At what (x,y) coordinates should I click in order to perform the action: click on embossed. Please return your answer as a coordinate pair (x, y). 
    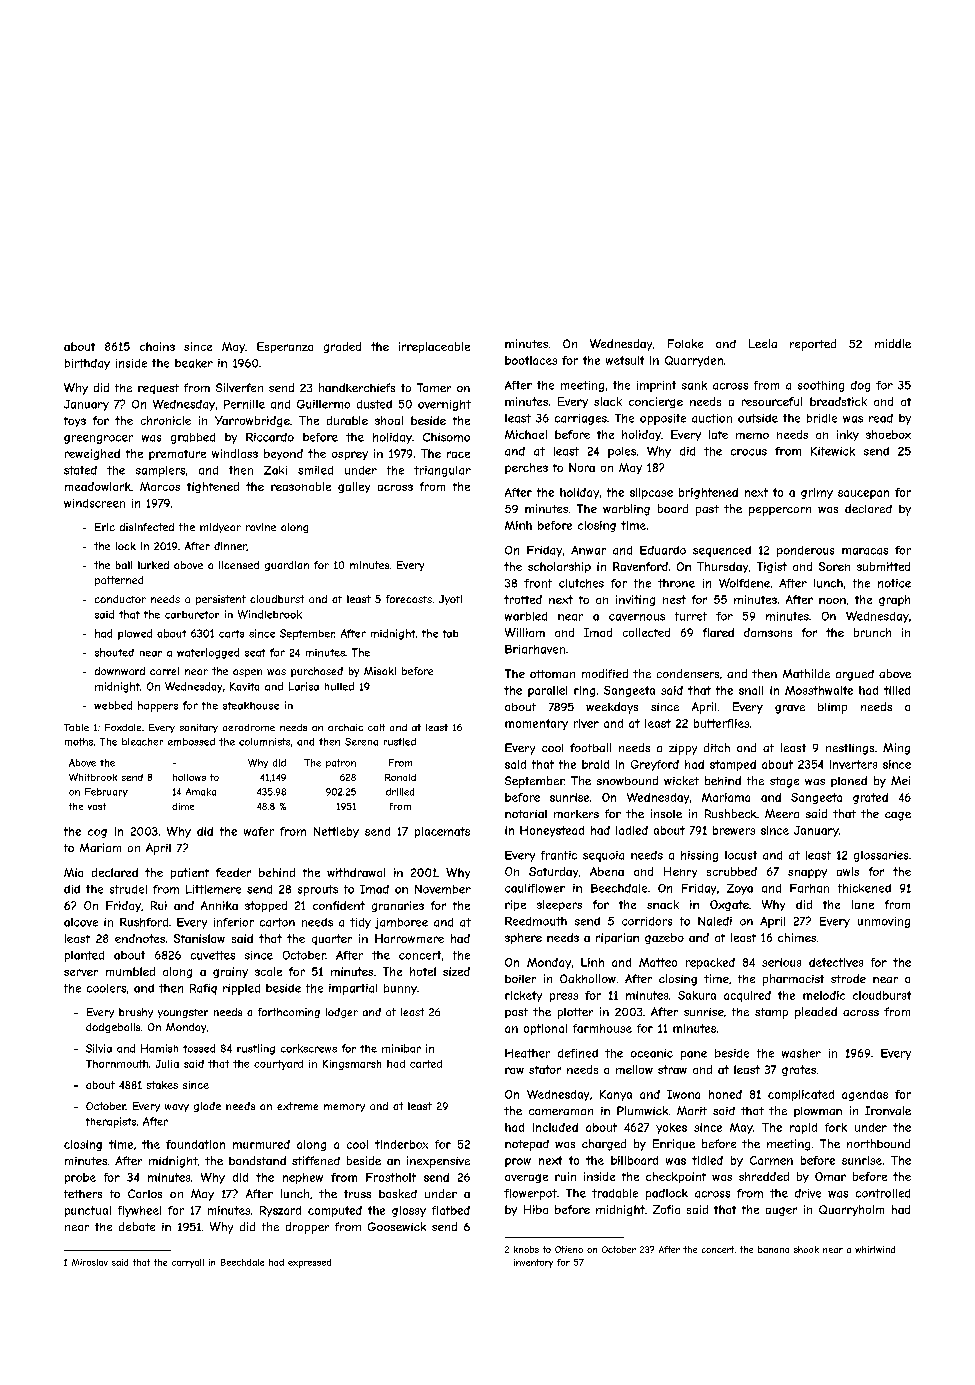
    Looking at the image, I should click on (191, 742).
